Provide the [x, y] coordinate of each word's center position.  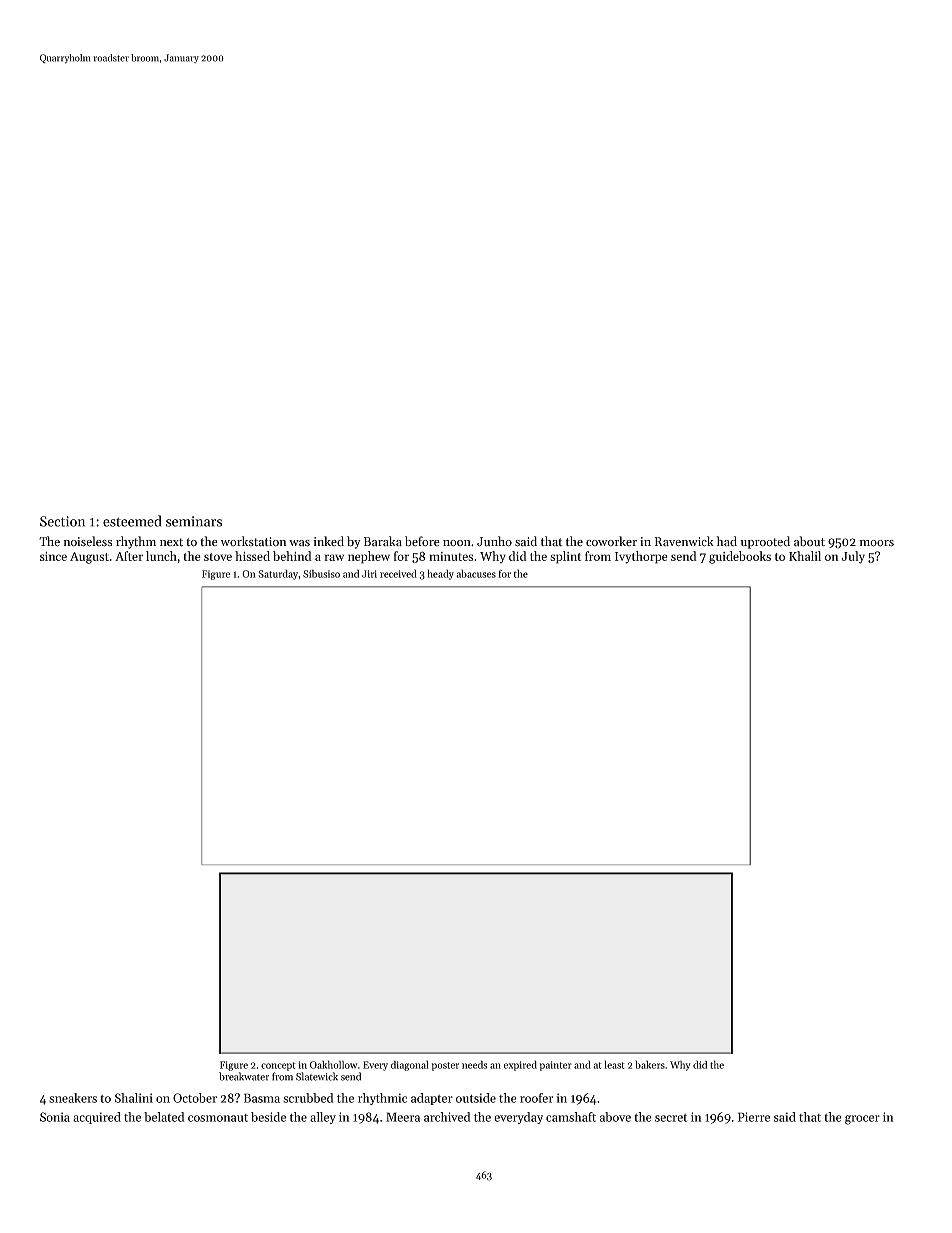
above [615, 1117]
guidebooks [740, 557]
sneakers [73, 1098]
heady [440, 574]
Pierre [754, 1117]
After [129, 556]
